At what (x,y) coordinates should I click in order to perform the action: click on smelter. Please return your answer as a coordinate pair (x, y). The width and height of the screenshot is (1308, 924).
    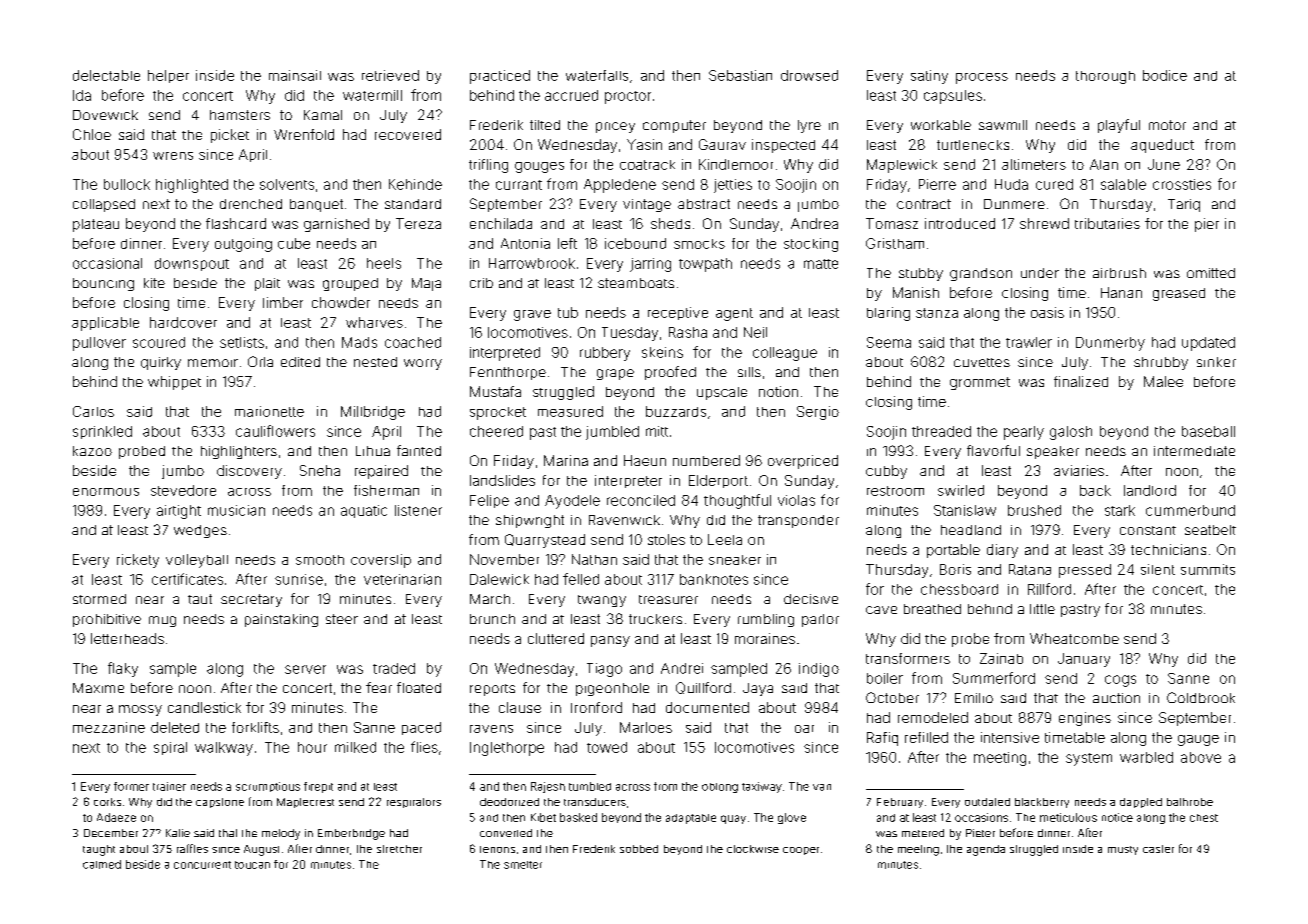
    Looking at the image, I should click on (523, 865).
